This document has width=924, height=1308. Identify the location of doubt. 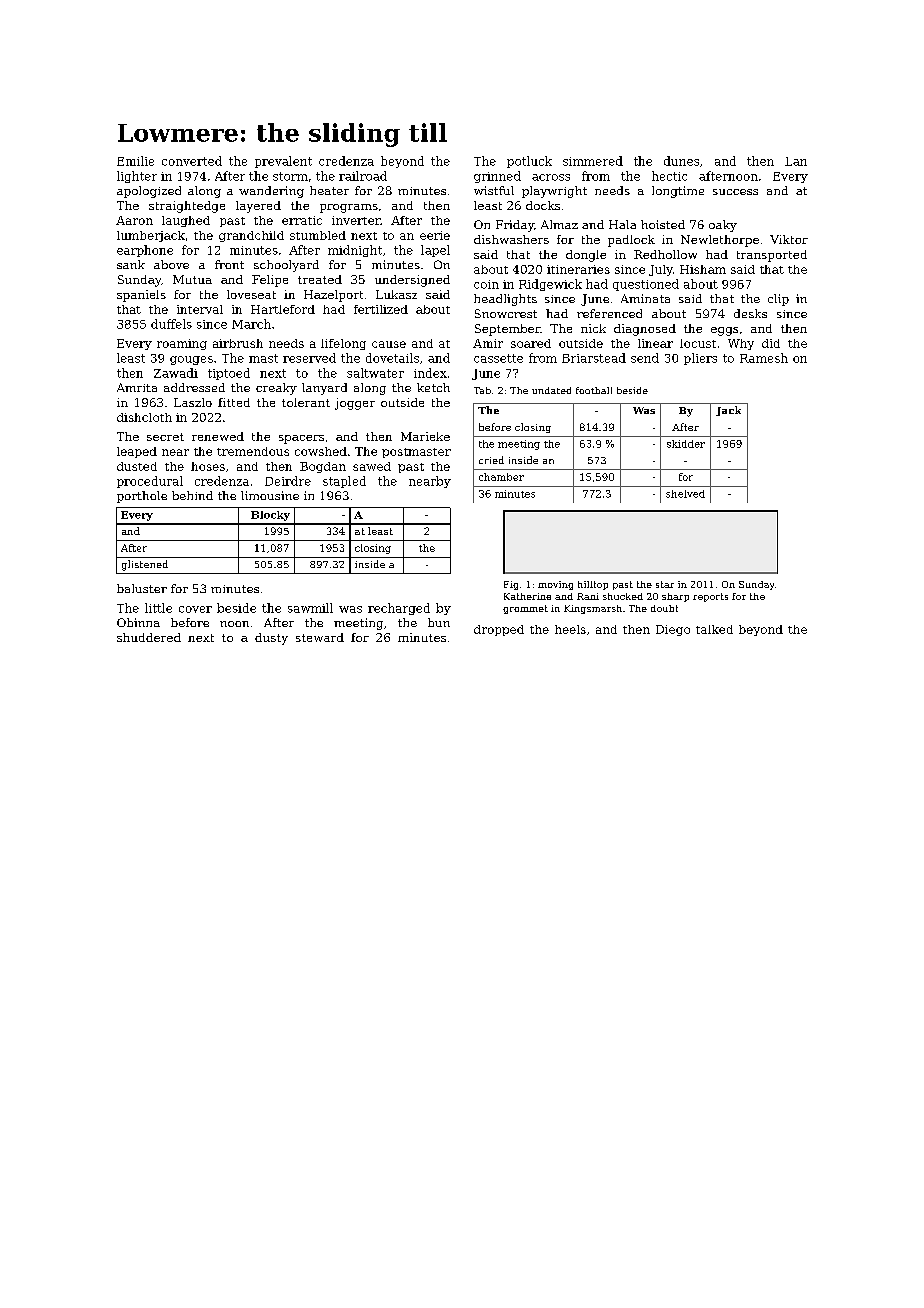
(664, 608).
